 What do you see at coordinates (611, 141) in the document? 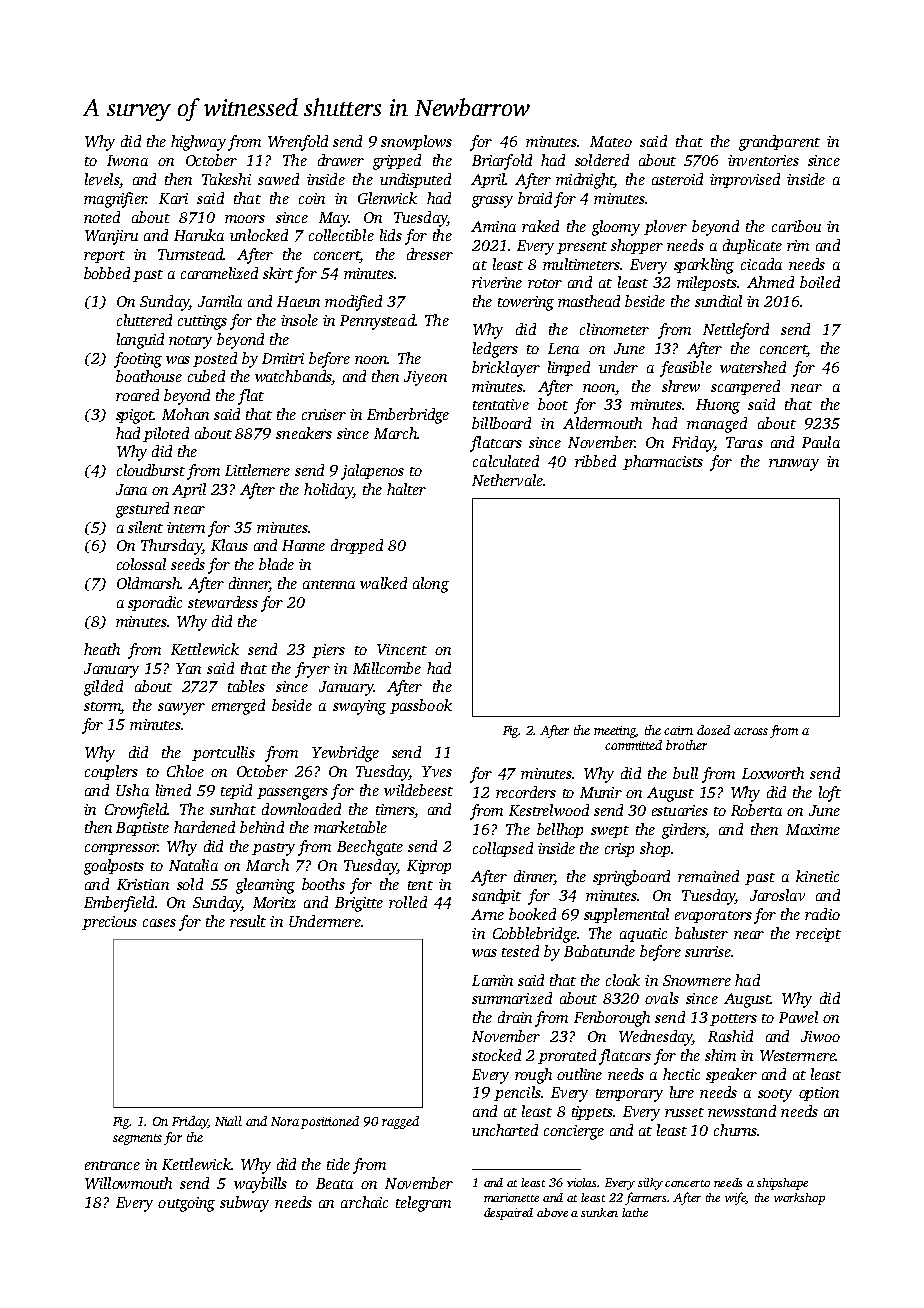
I see `Mateo` at bounding box center [611, 141].
